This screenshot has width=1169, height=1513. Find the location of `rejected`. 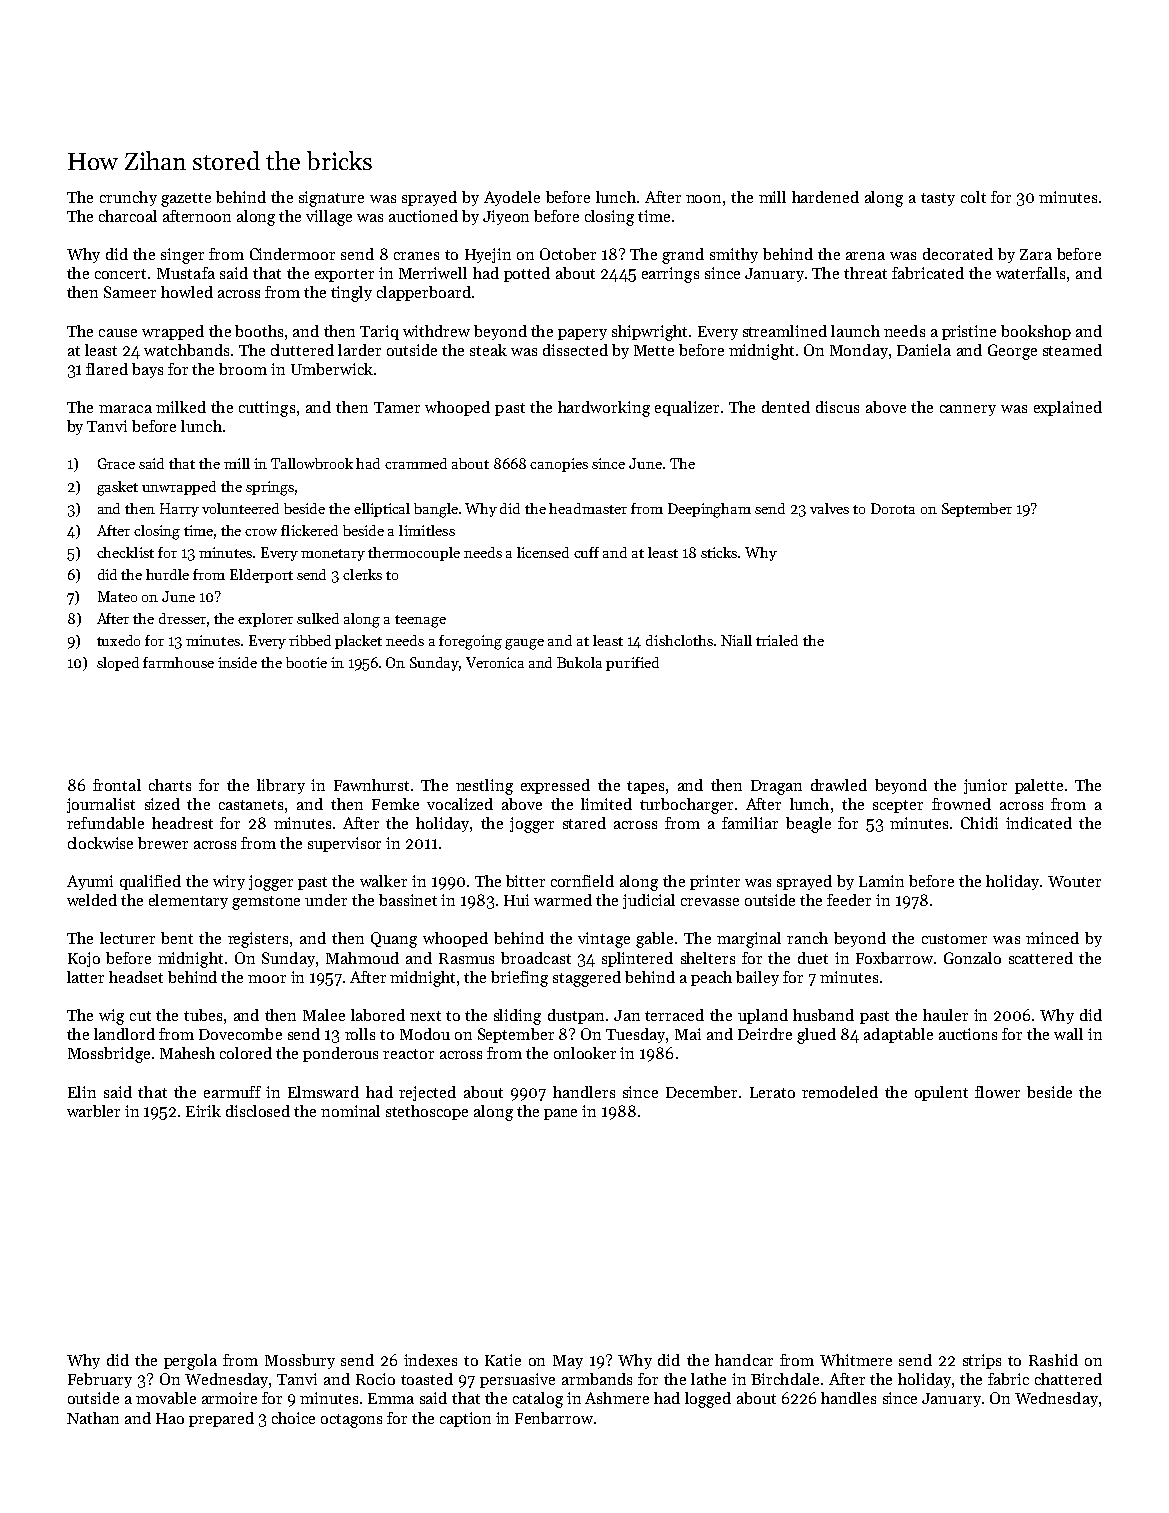

rejected is located at coordinates (427, 1093).
